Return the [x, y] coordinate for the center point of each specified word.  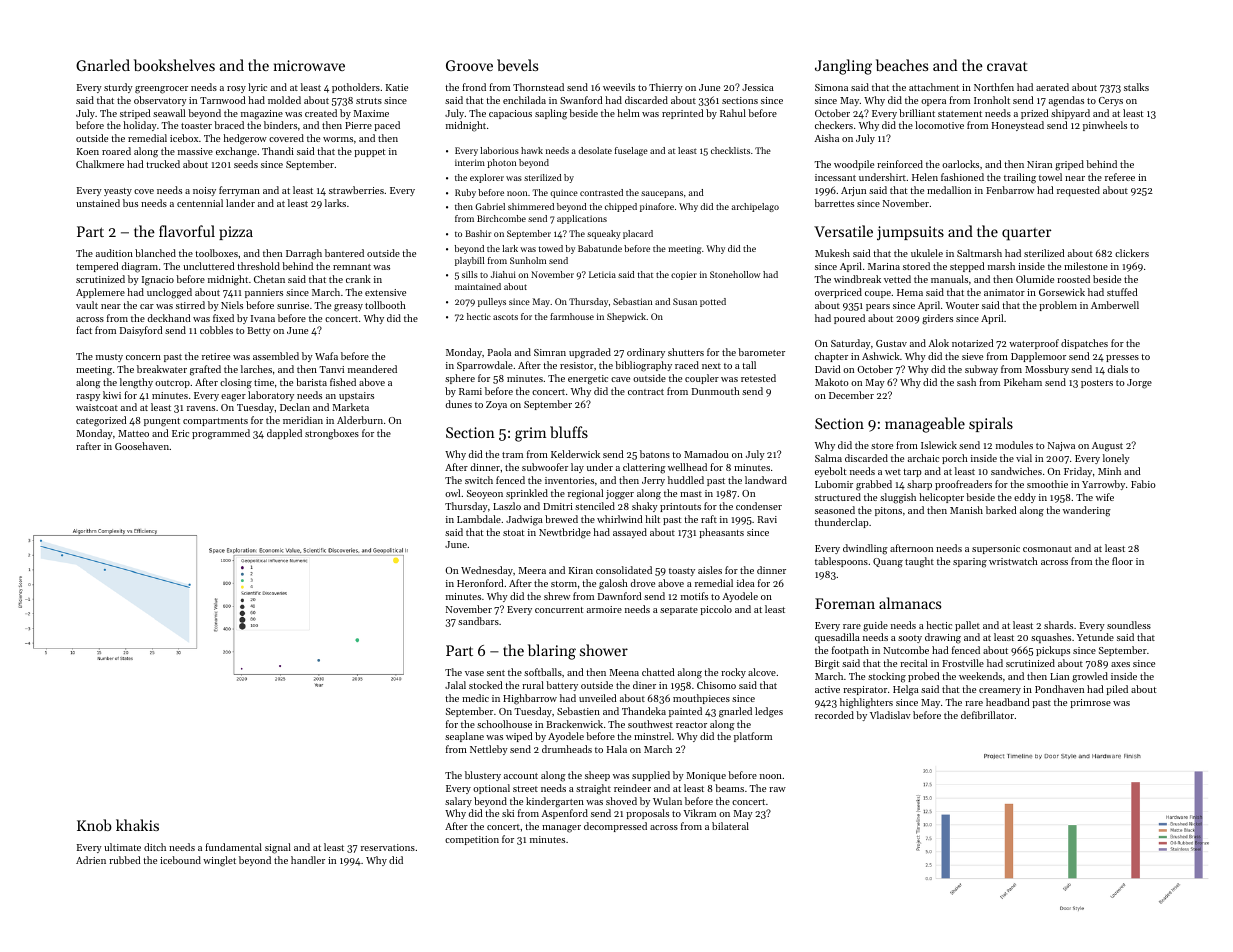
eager [233, 398]
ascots [505, 317]
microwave [309, 65]
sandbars [478, 621]
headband [1008, 702]
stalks [1136, 87]
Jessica [758, 87]
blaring [552, 652]
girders [937, 319]
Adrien [91, 860]
